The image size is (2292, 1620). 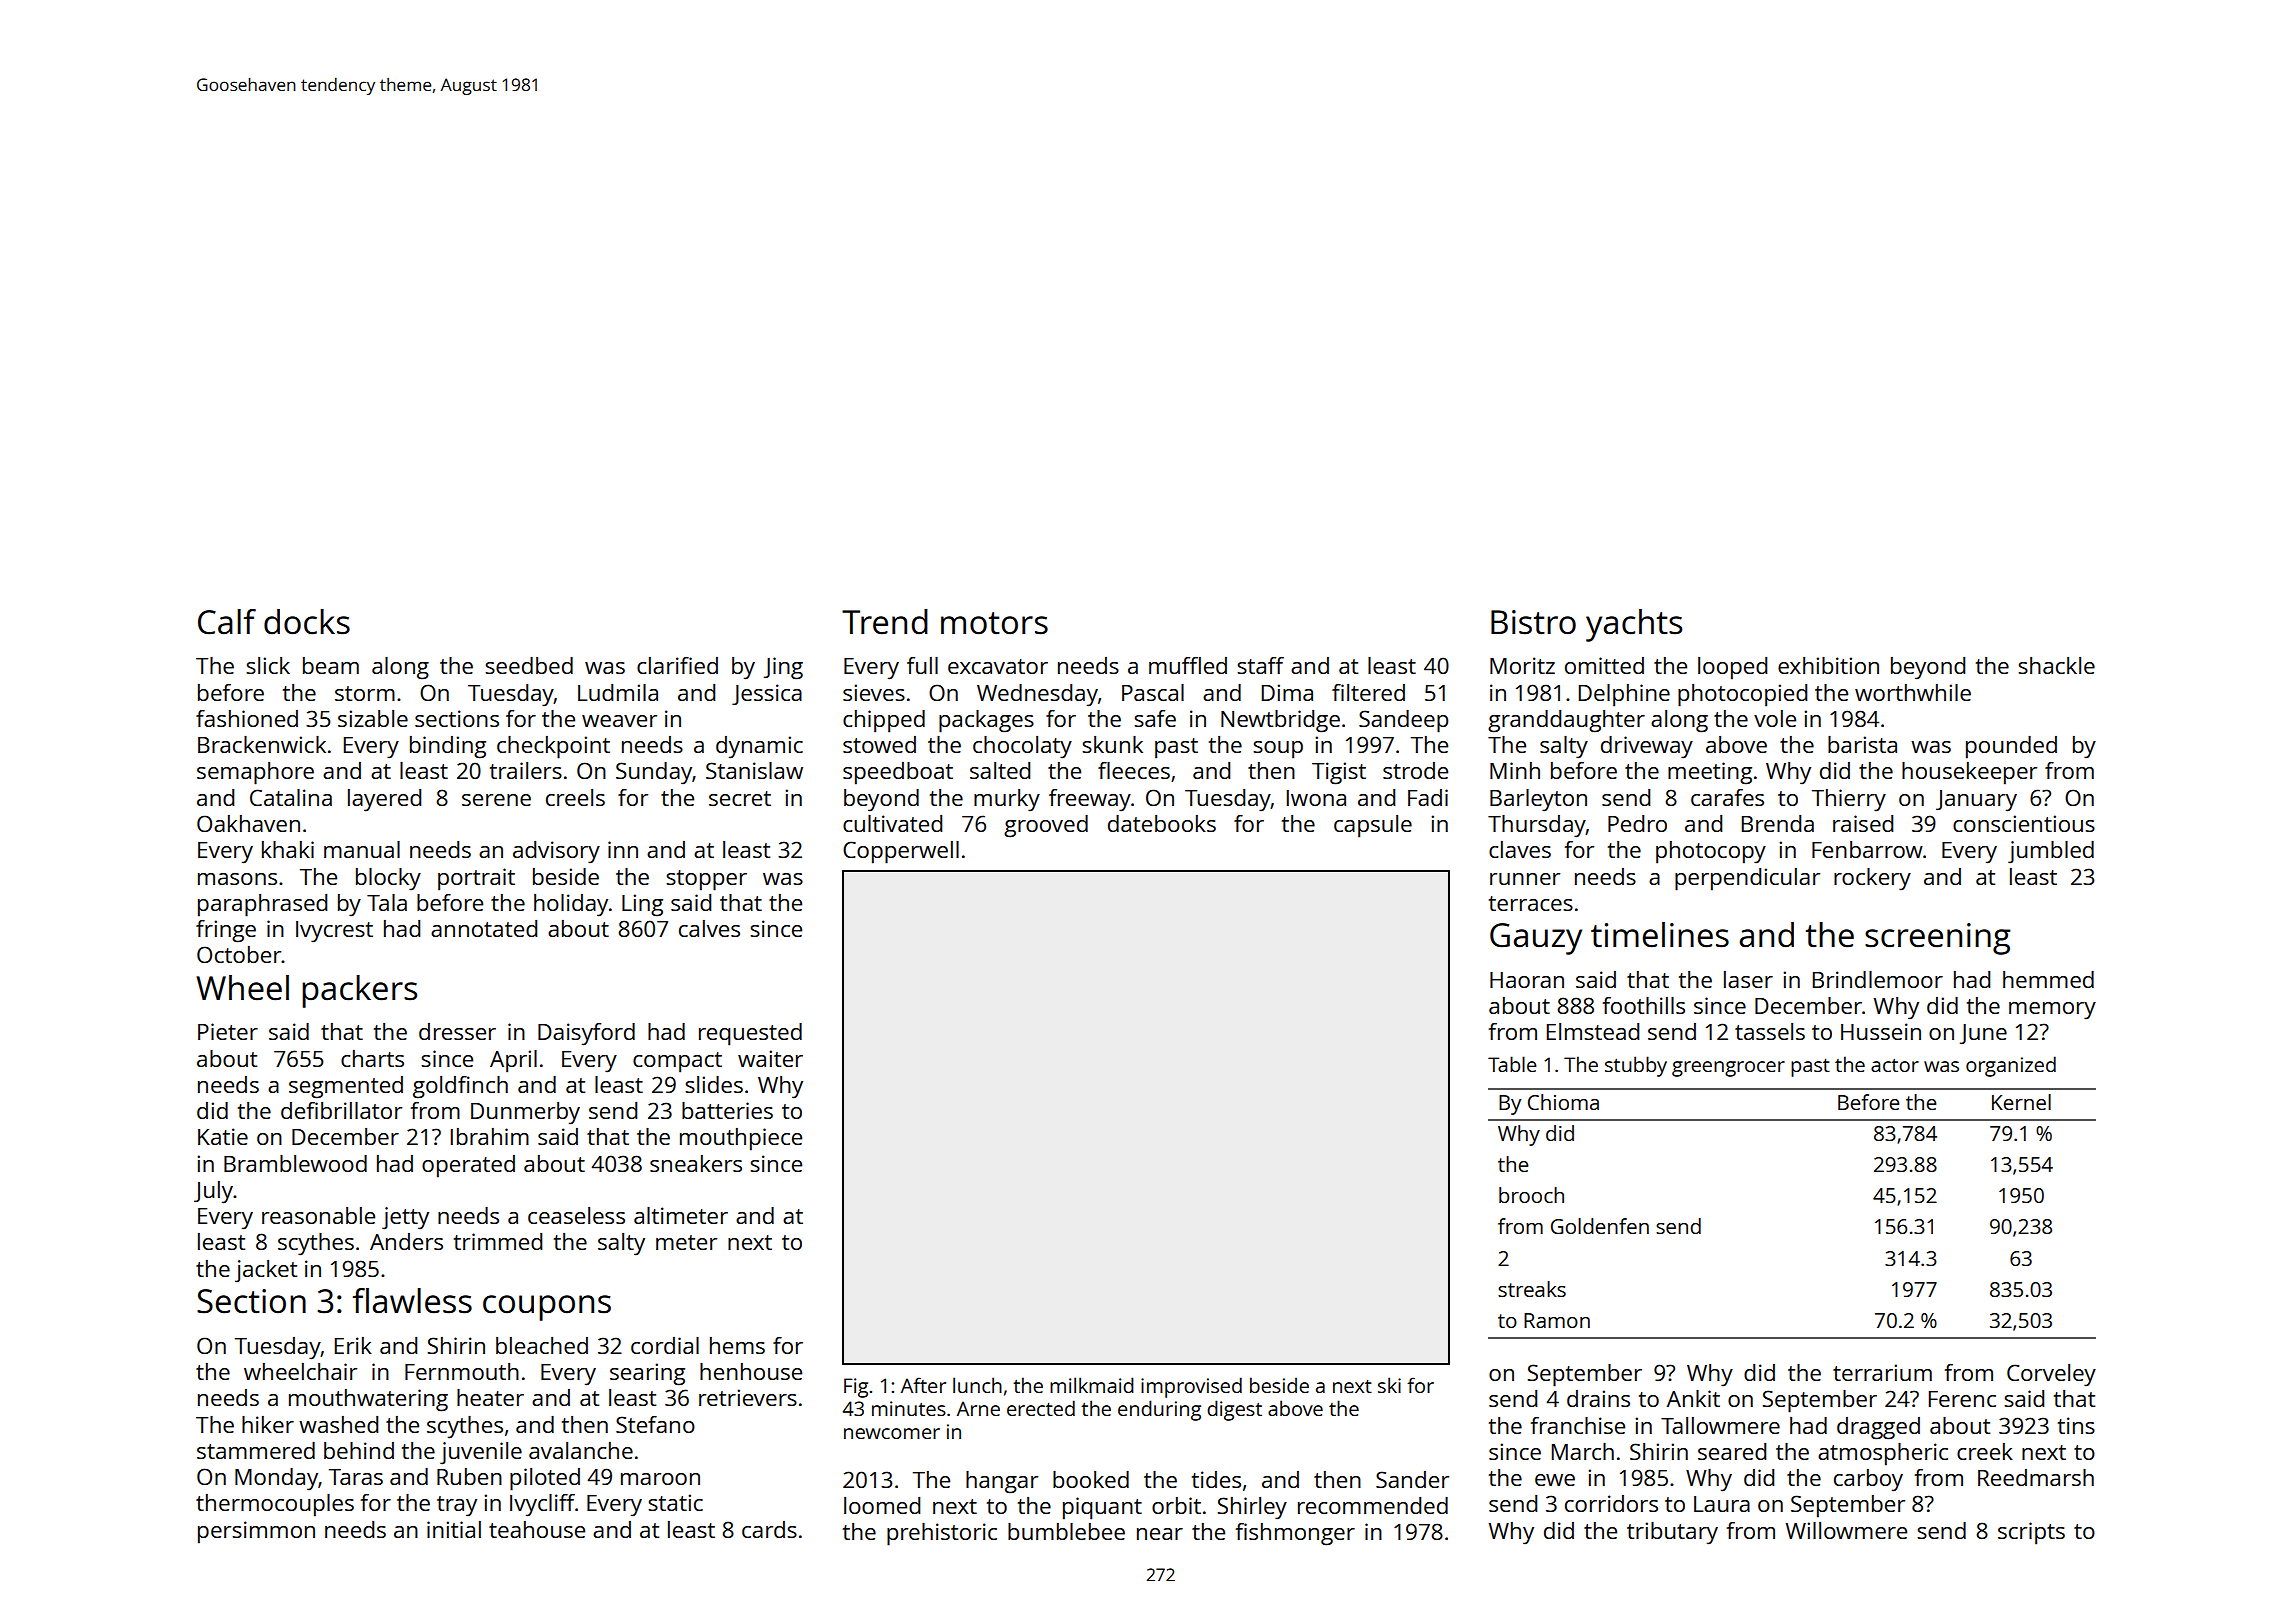 What do you see at coordinates (994, 623) in the page?
I see `motors` at bounding box center [994, 623].
